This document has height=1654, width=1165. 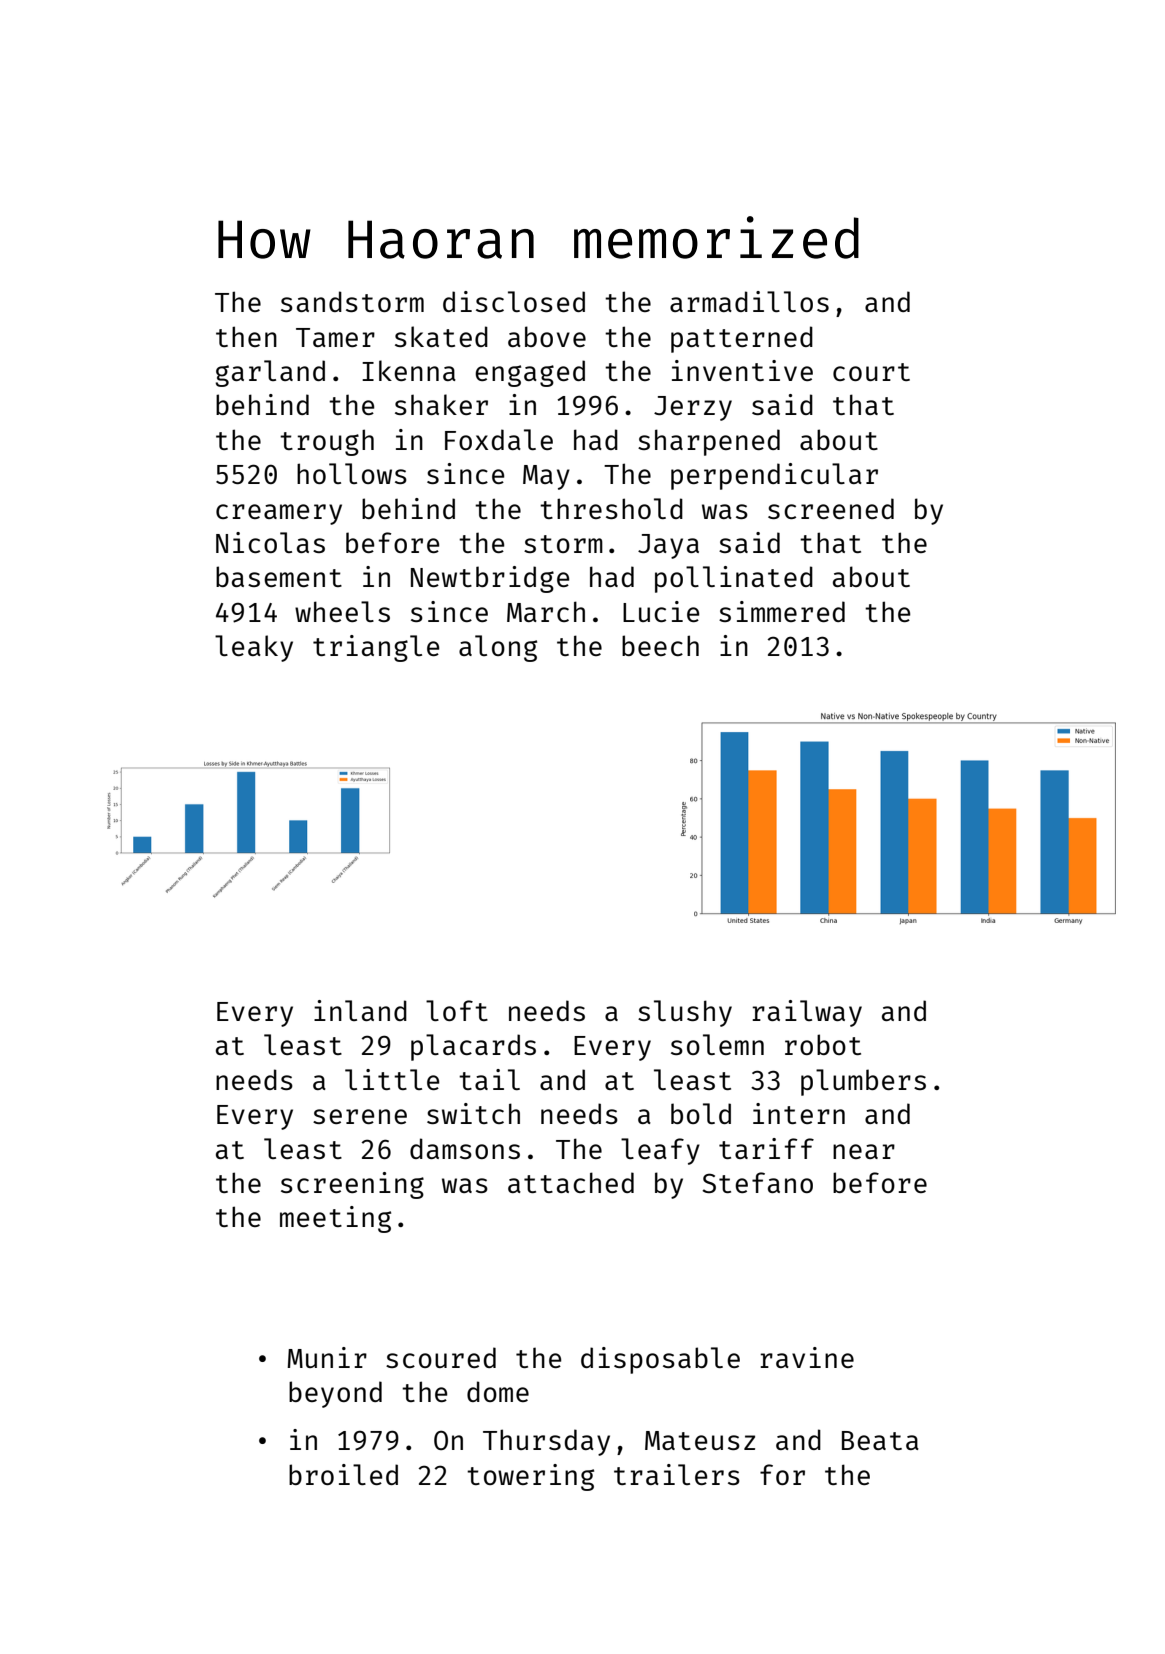 I want to click on armadillos, so click(x=749, y=301).
